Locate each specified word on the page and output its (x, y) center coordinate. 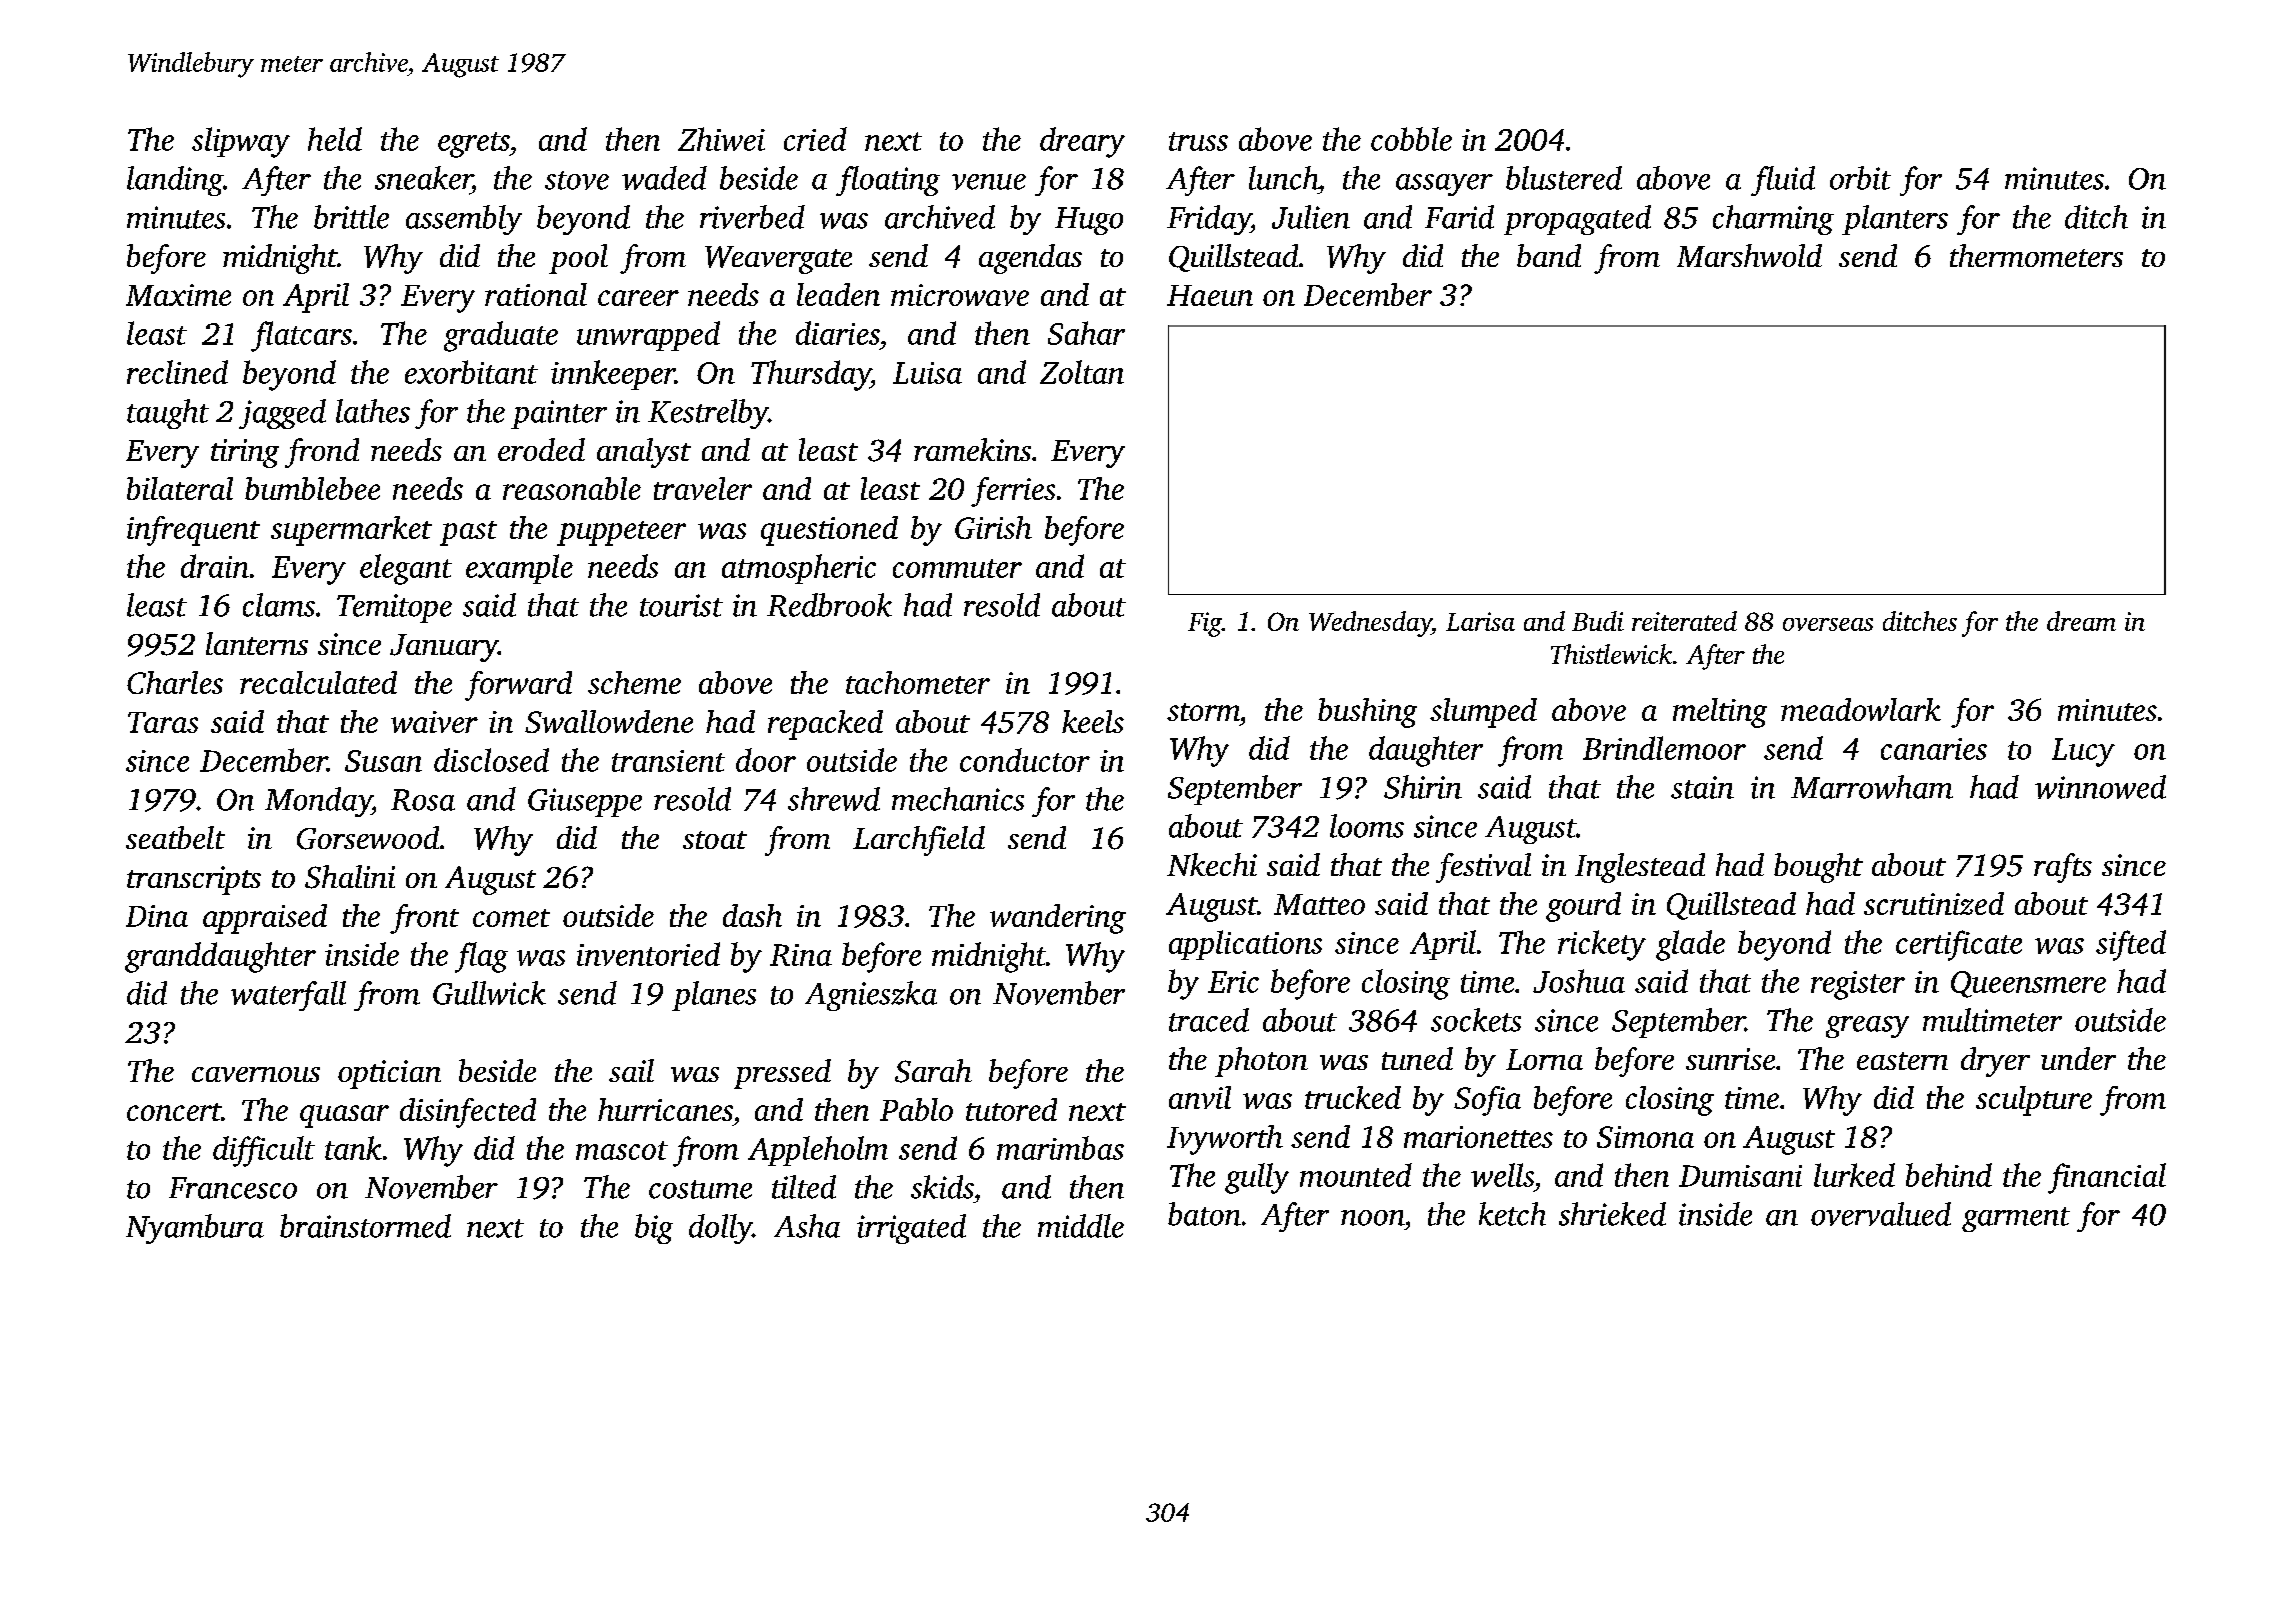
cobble (1411, 139)
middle (1081, 1226)
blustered (1564, 178)
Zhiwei (721, 139)
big (654, 1229)
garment (2016, 1219)
